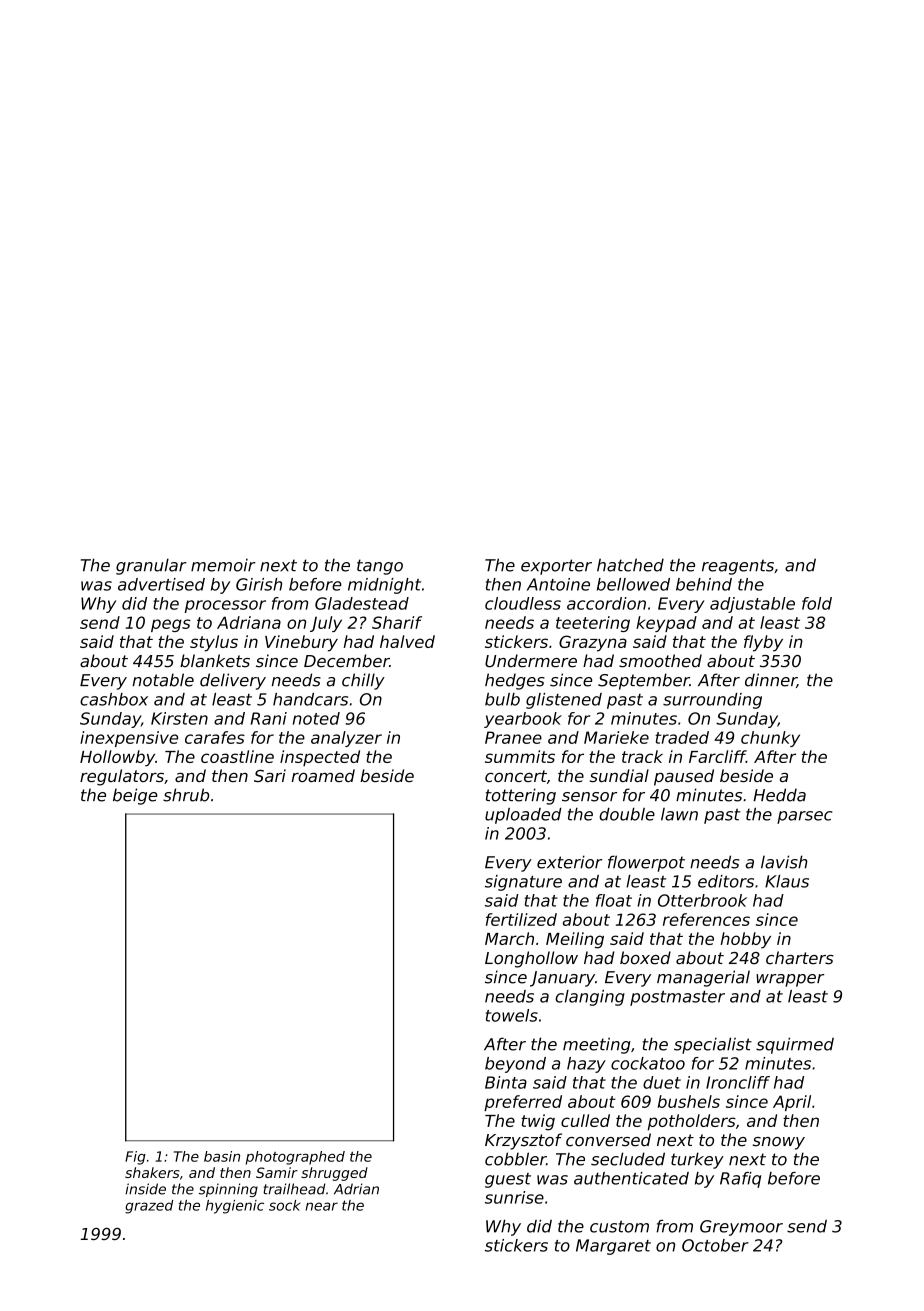  Describe the element at coordinates (186, 795) in the screenshot. I see `shrub` at that location.
